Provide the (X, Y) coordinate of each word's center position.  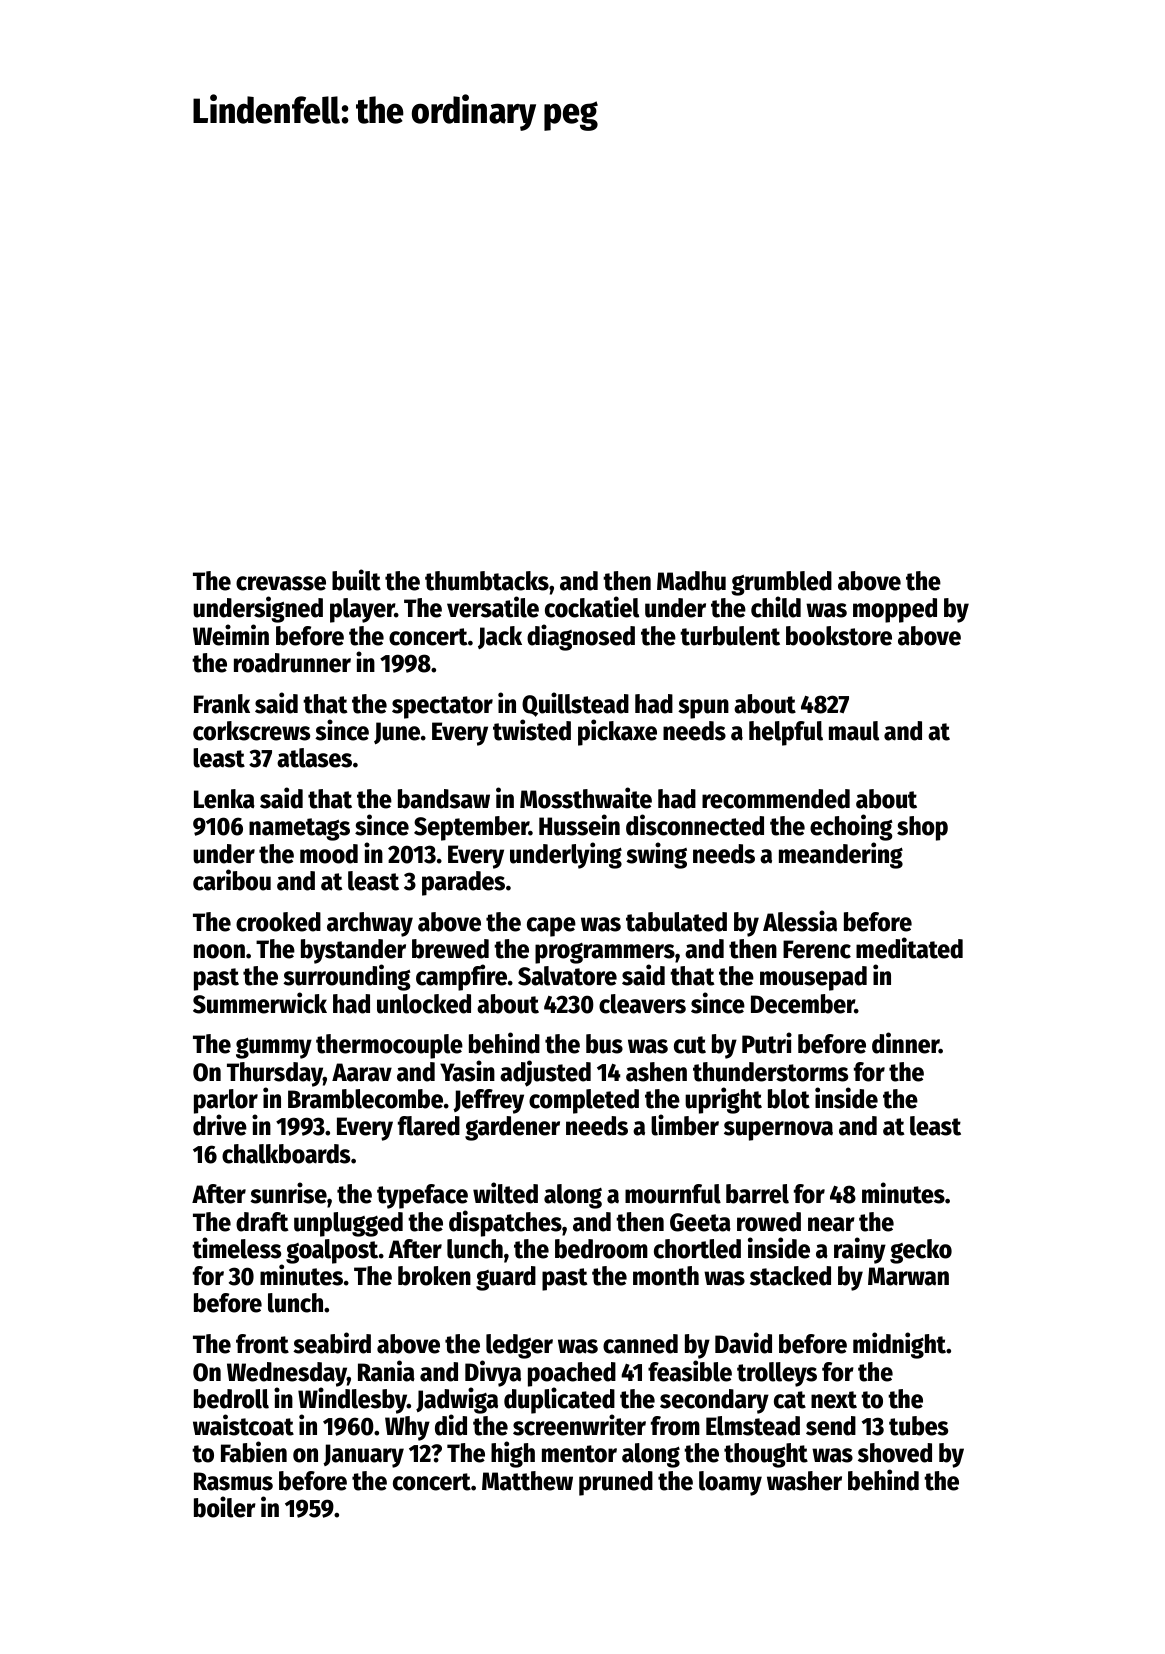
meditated (909, 948)
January (363, 1456)
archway (370, 924)
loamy (730, 1483)
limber (685, 1125)
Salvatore (567, 976)
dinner (905, 1043)
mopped (895, 610)
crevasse (281, 583)
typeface (422, 1196)
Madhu (691, 581)
